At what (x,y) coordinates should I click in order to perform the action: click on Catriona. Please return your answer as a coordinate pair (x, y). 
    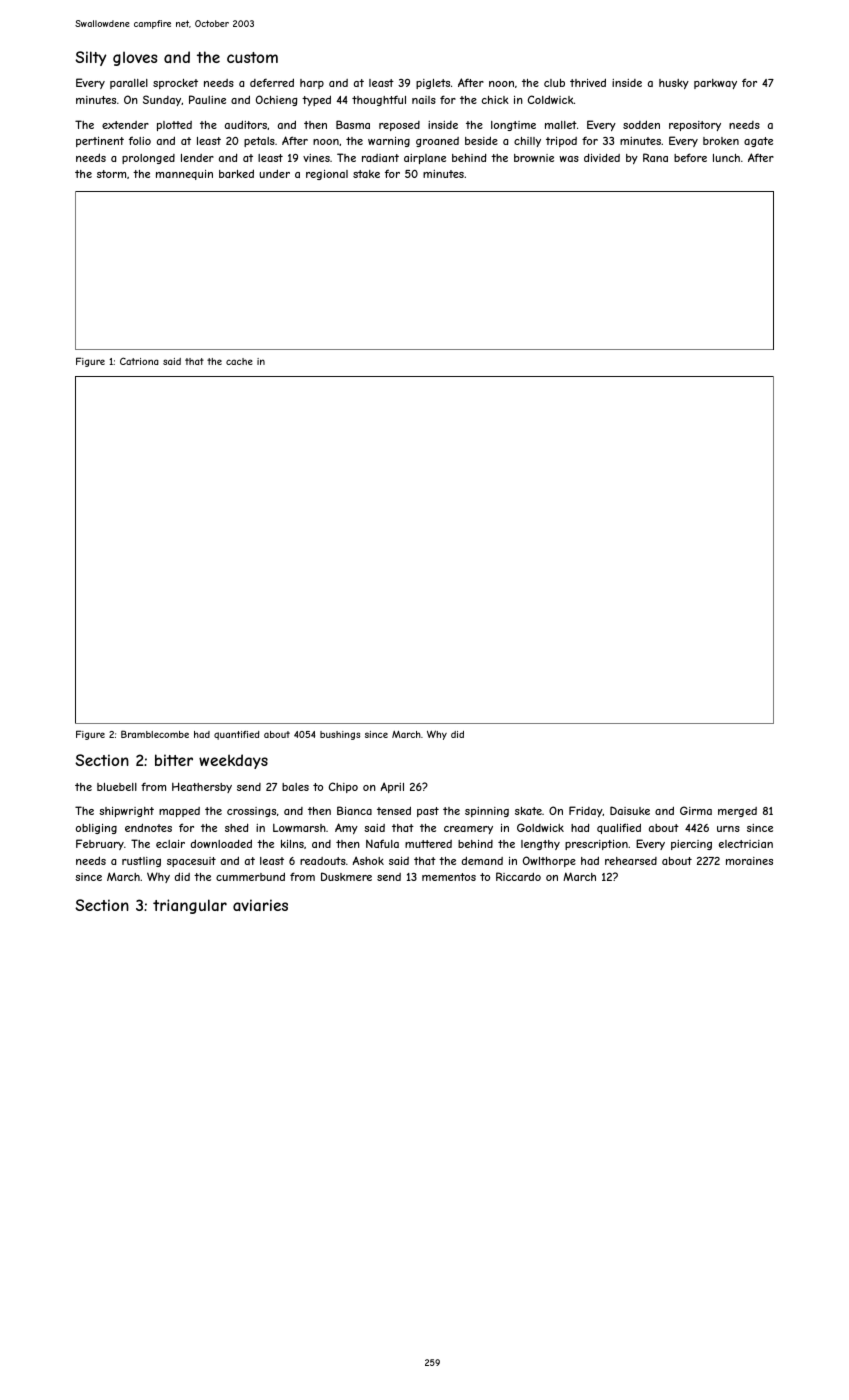
    Looking at the image, I should click on (139, 361).
